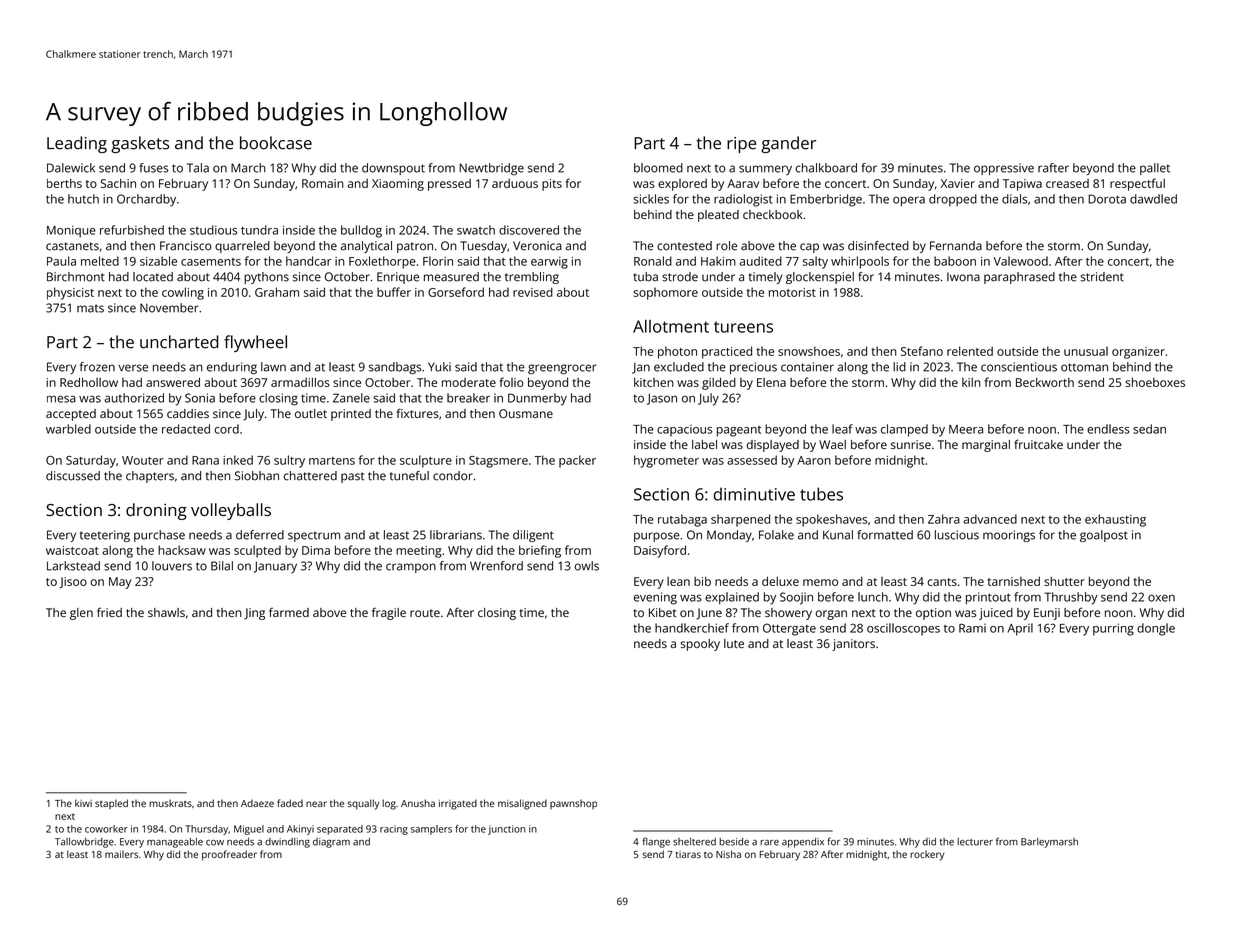  I want to click on Ronald, so click(653, 261).
